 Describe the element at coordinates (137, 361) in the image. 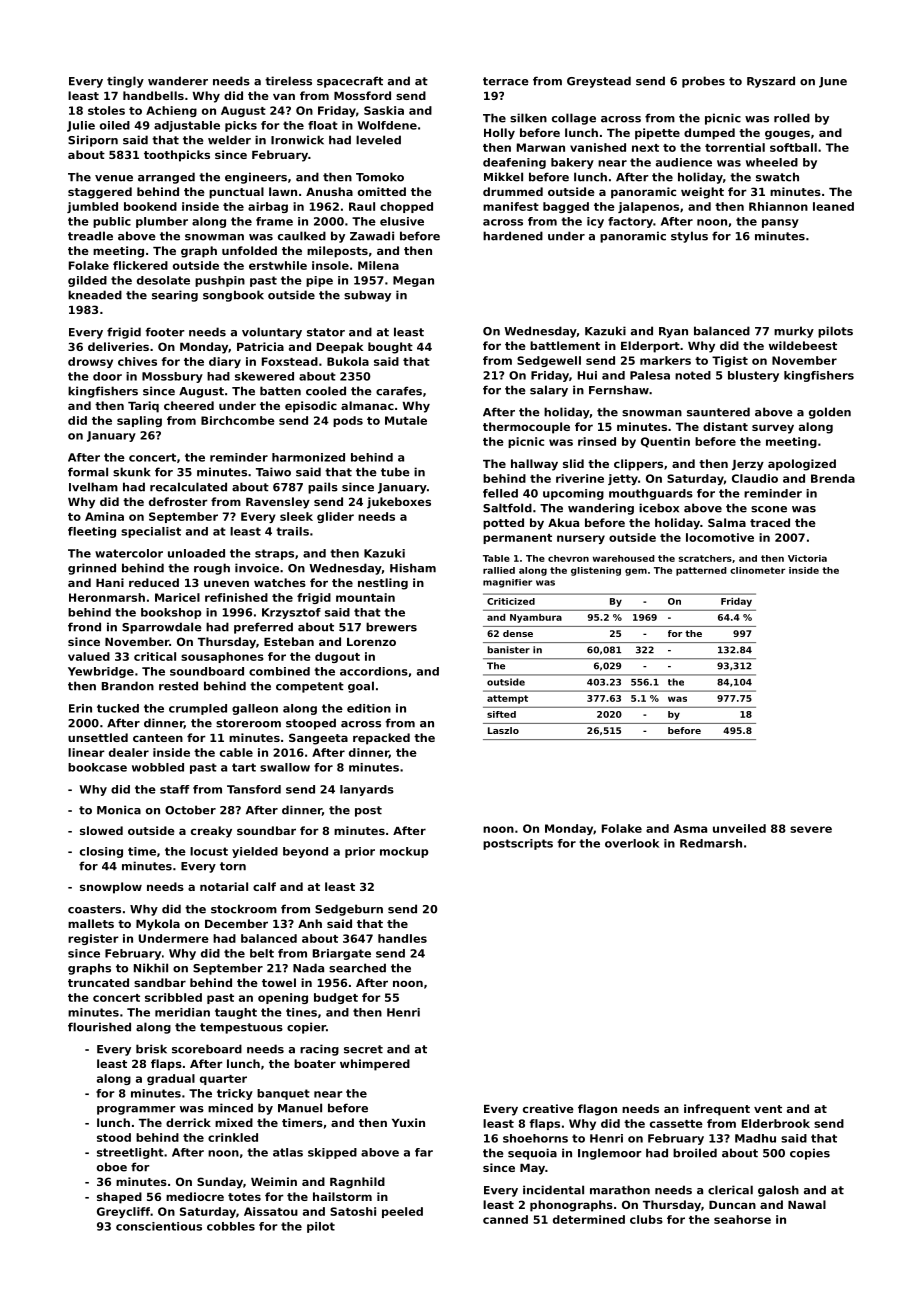

I see `chives` at that location.
